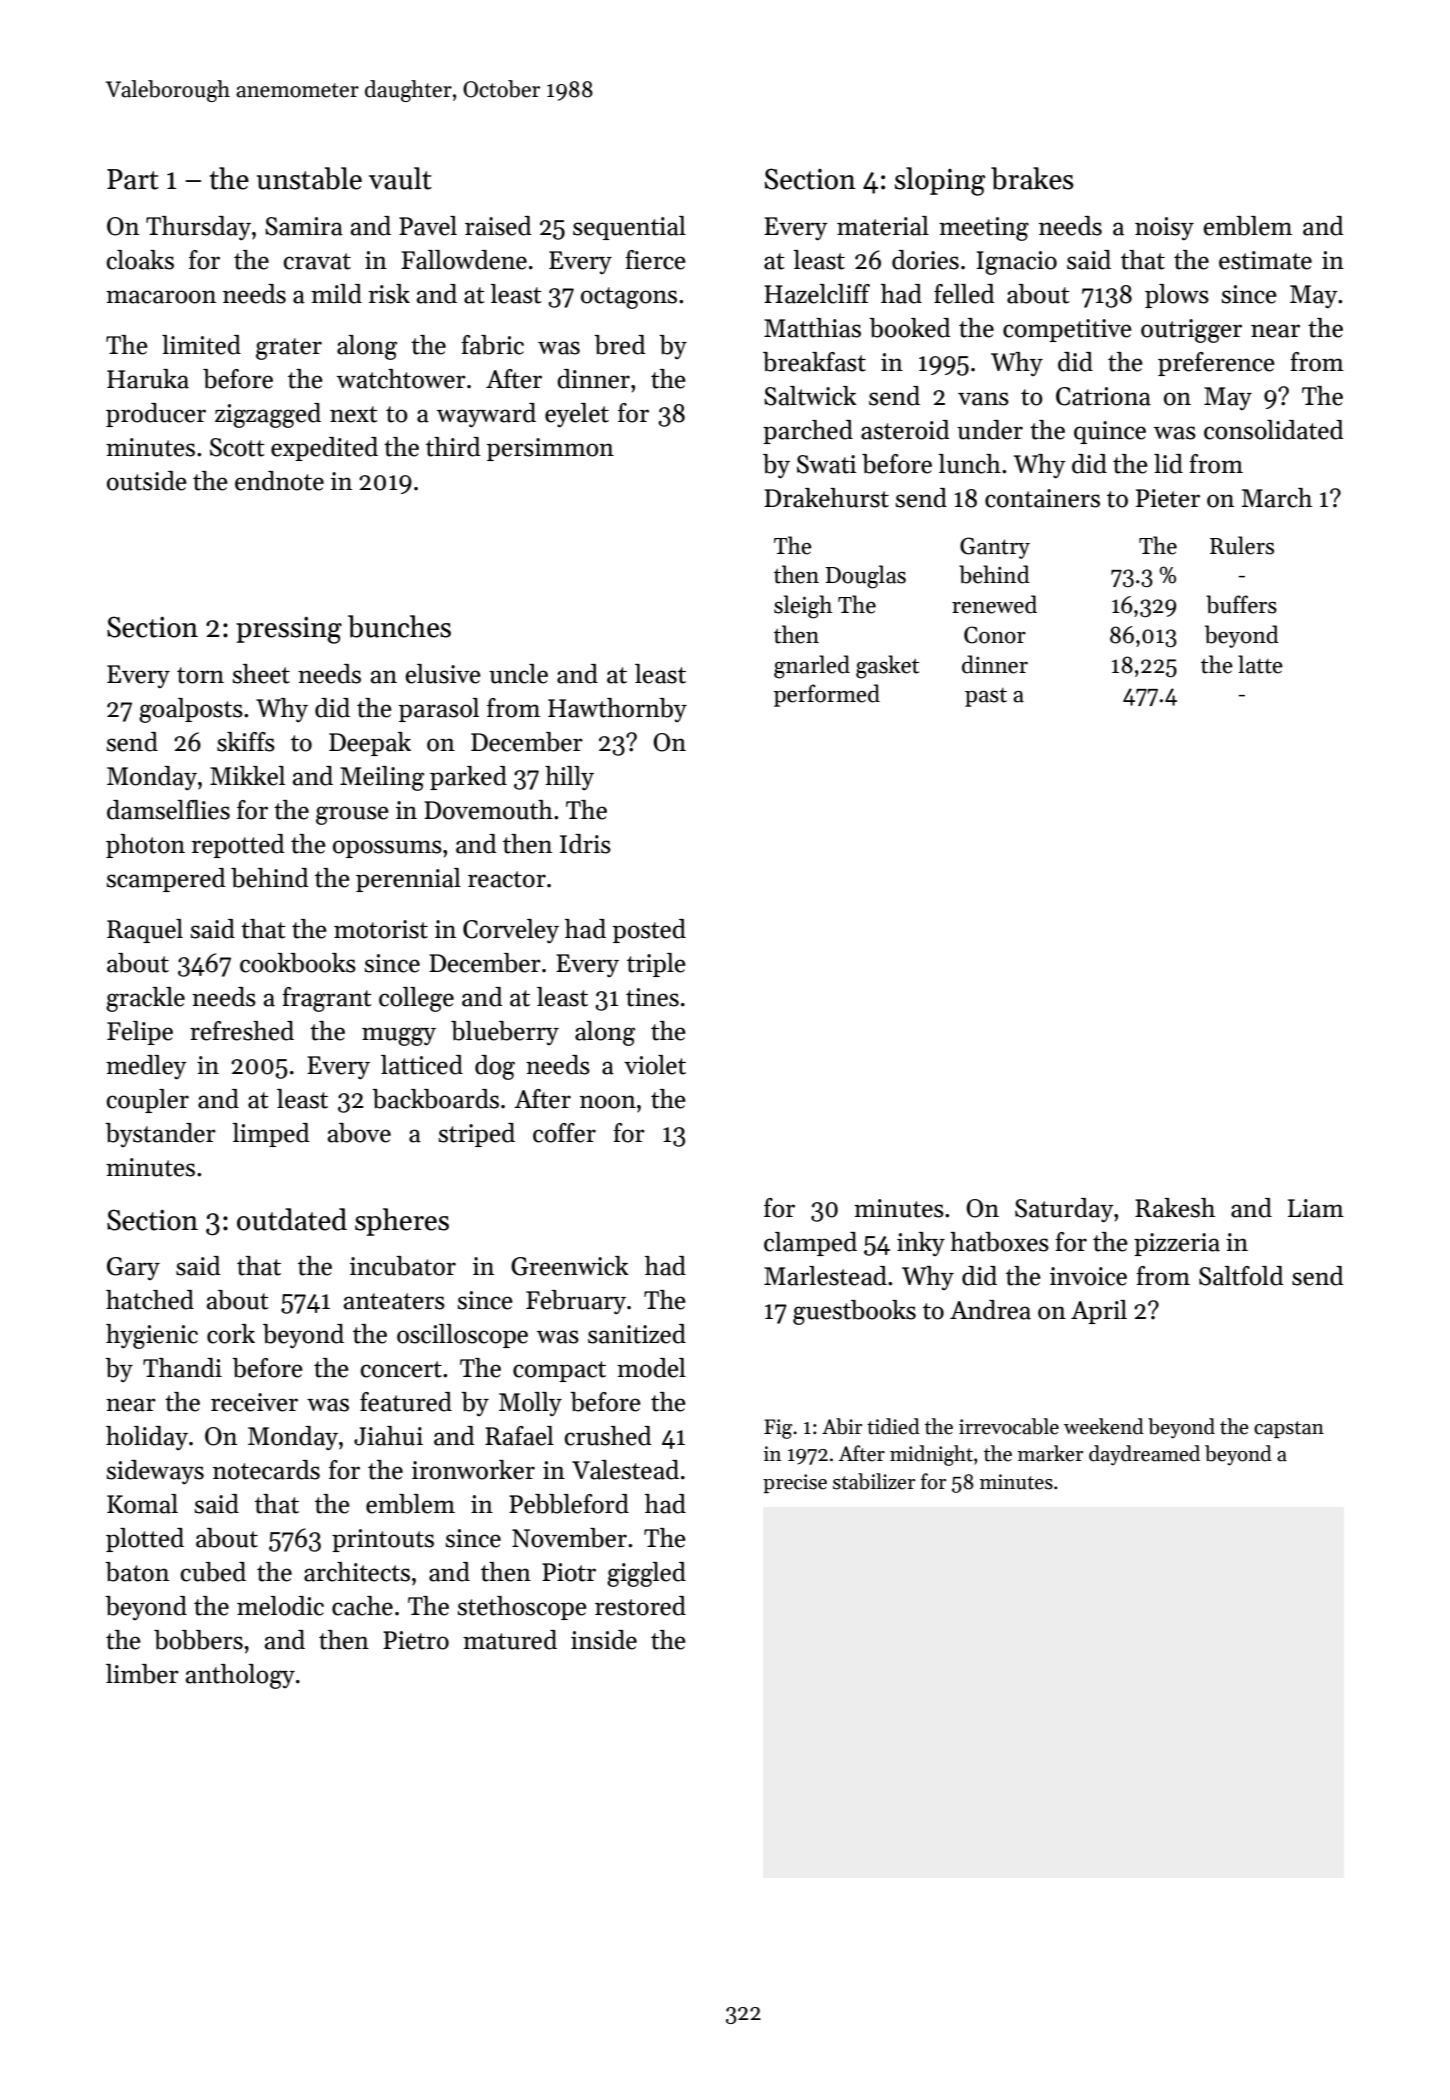 The height and width of the image is (2100, 1450). Describe the element at coordinates (142, 1674) in the image. I see `limber` at that location.
